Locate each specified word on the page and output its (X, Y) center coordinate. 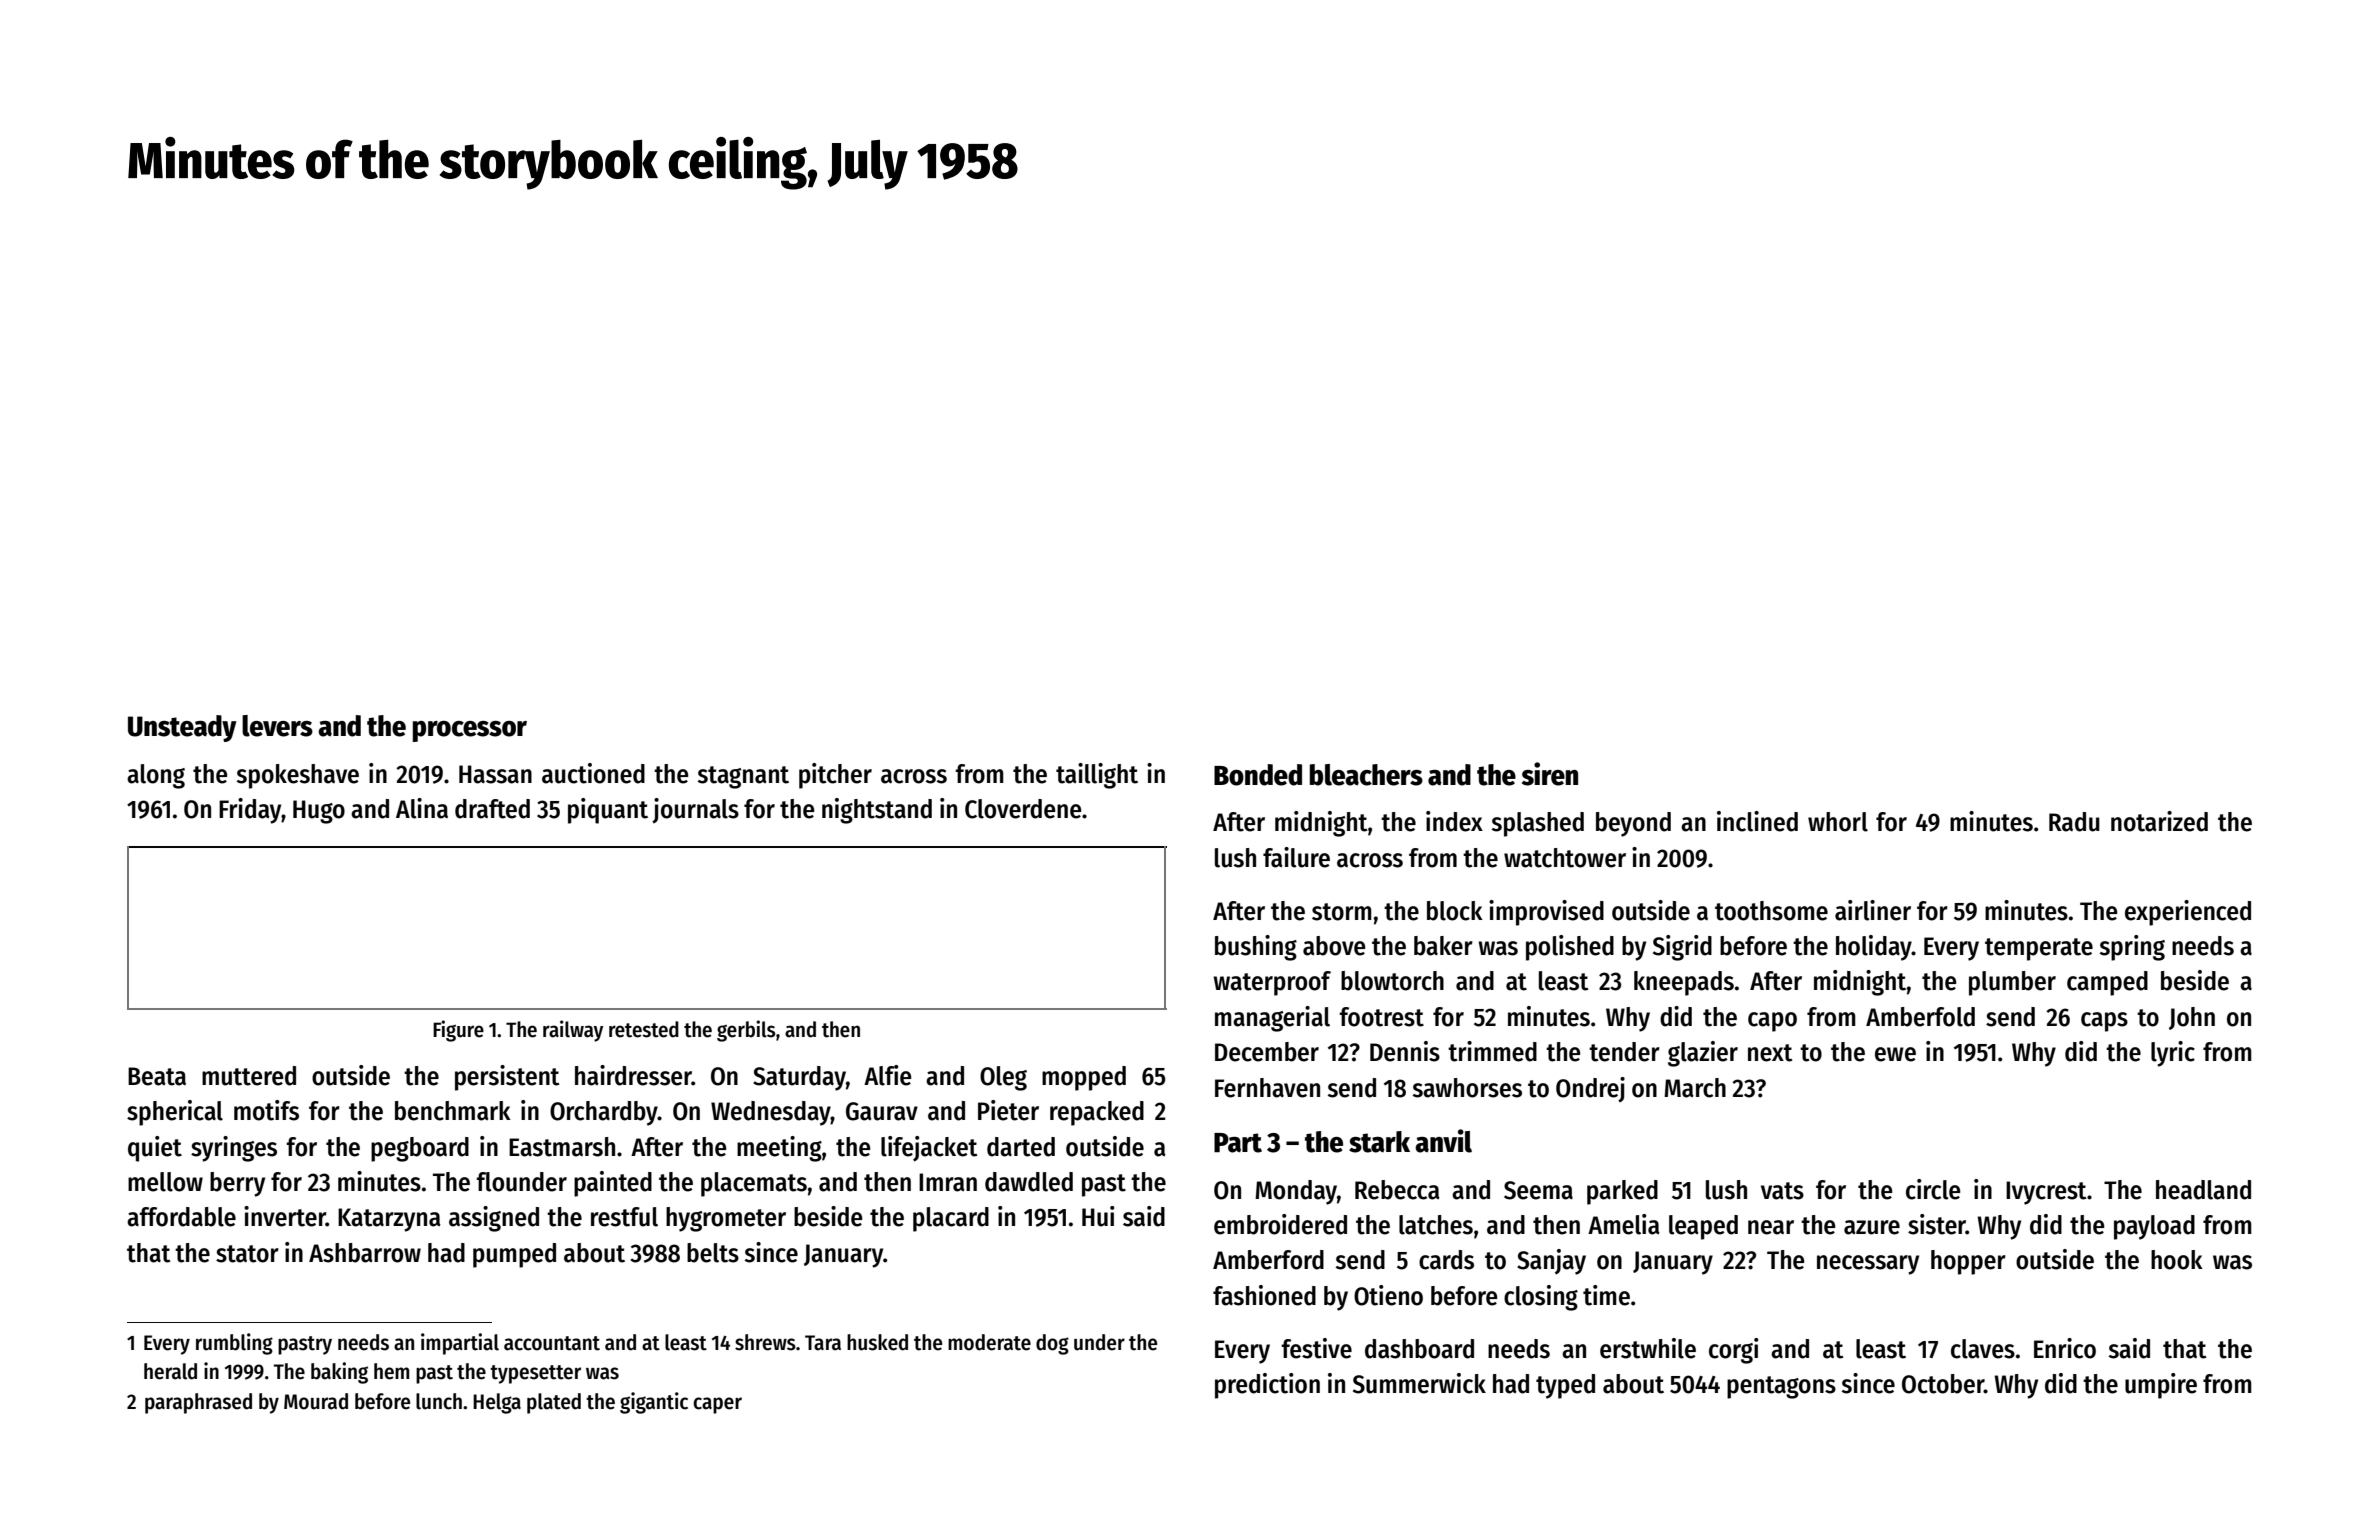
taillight (1097, 776)
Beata (157, 1076)
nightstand (877, 811)
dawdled (1029, 1182)
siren (1550, 774)
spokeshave (298, 776)
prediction (1267, 1386)
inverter (285, 1216)
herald (170, 1371)
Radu (2074, 822)
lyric (2173, 1054)
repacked (1097, 1113)
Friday (250, 811)
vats (1782, 1191)
